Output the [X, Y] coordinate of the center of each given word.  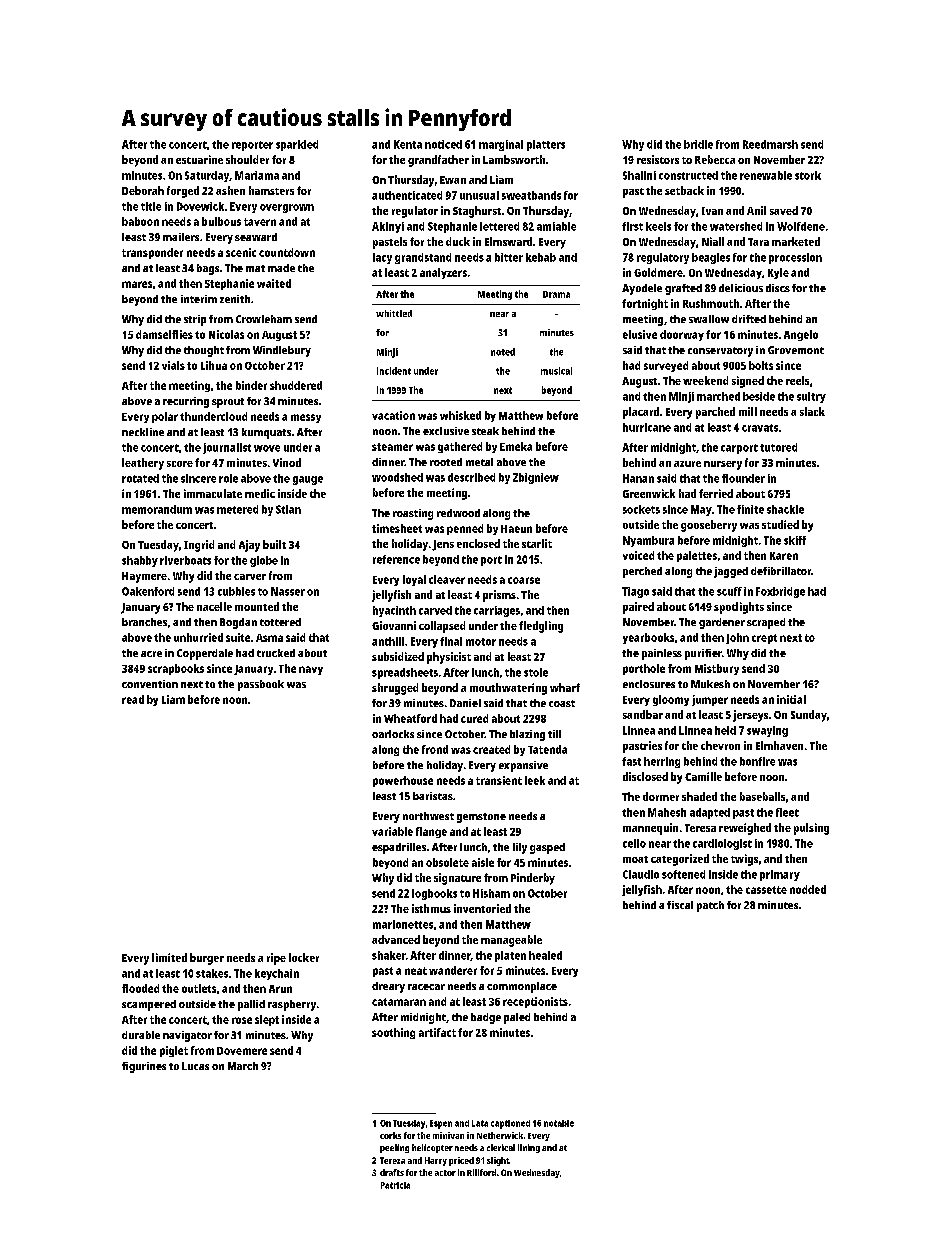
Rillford [481, 1172]
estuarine [199, 159]
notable [559, 1123]
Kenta [408, 144]
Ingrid [199, 546]
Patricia [395, 1185]
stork [808, 175]
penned [465, 529]
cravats [760, 428]
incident [394, 371]
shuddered [296, 385]
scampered [149, 1005]
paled [517, 1018]
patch [710, 906]
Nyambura [648, 541]
